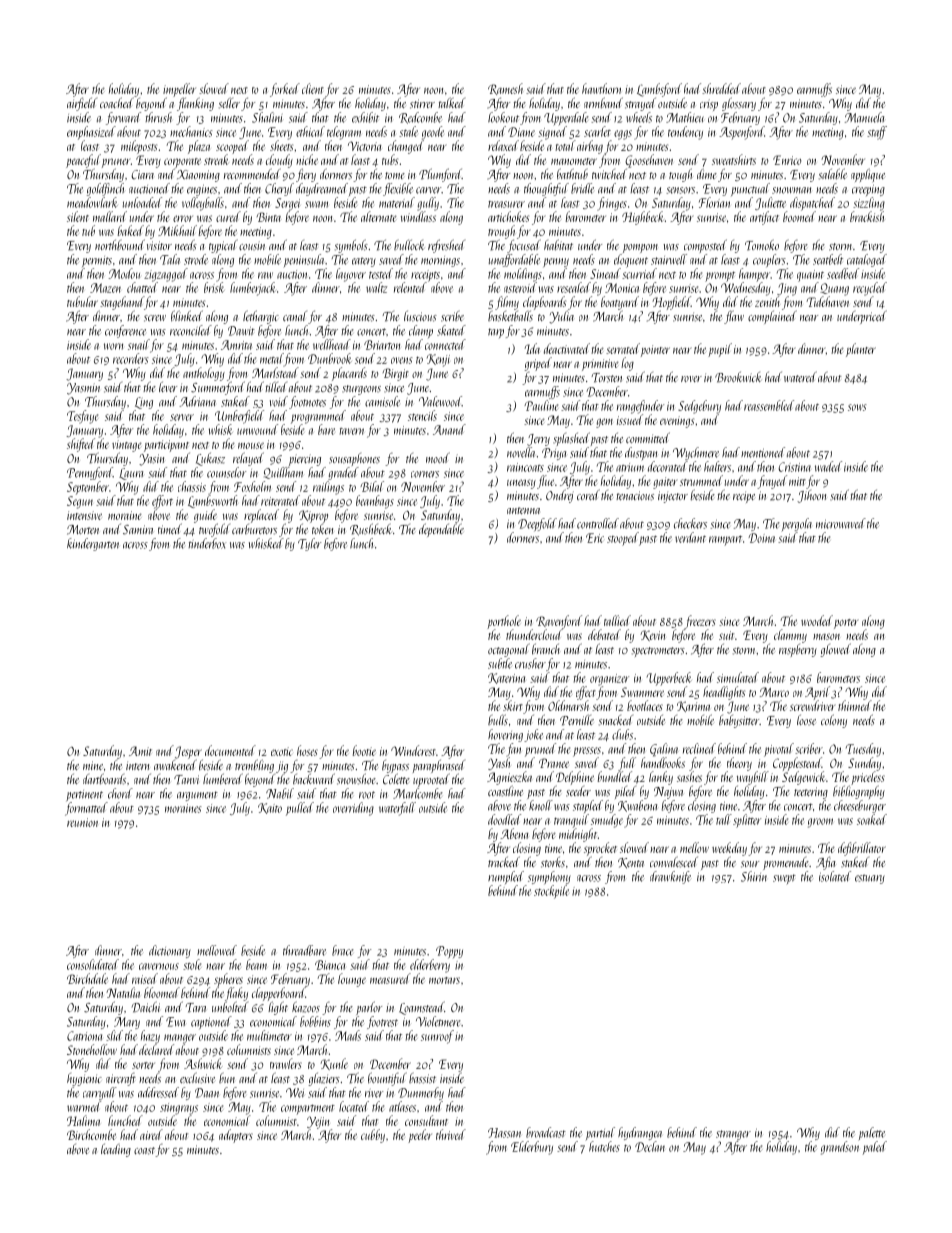  I want to click on freezers, so click(700, 622).
